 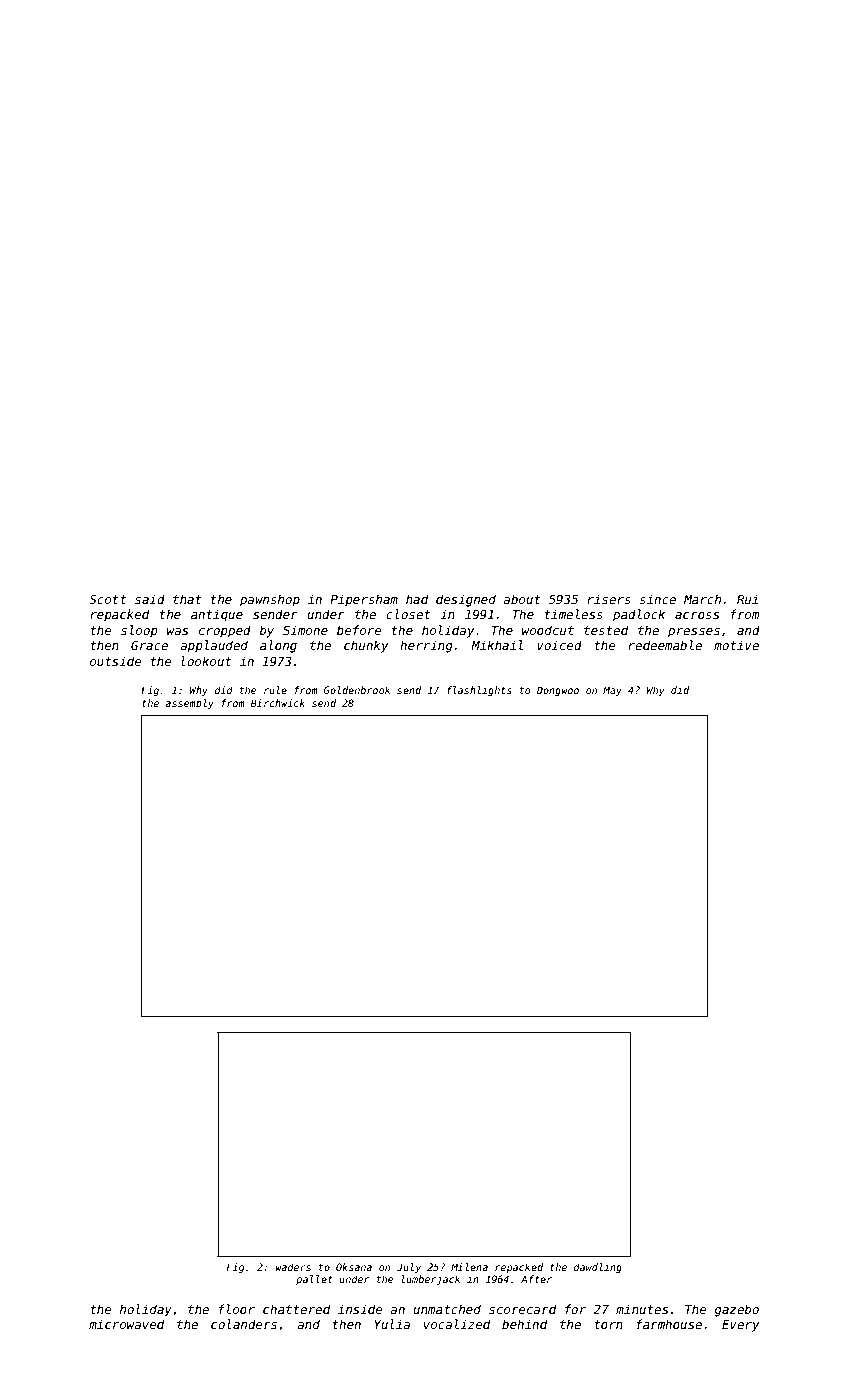 I want to click on Every, so click(x=741, y=1326).
